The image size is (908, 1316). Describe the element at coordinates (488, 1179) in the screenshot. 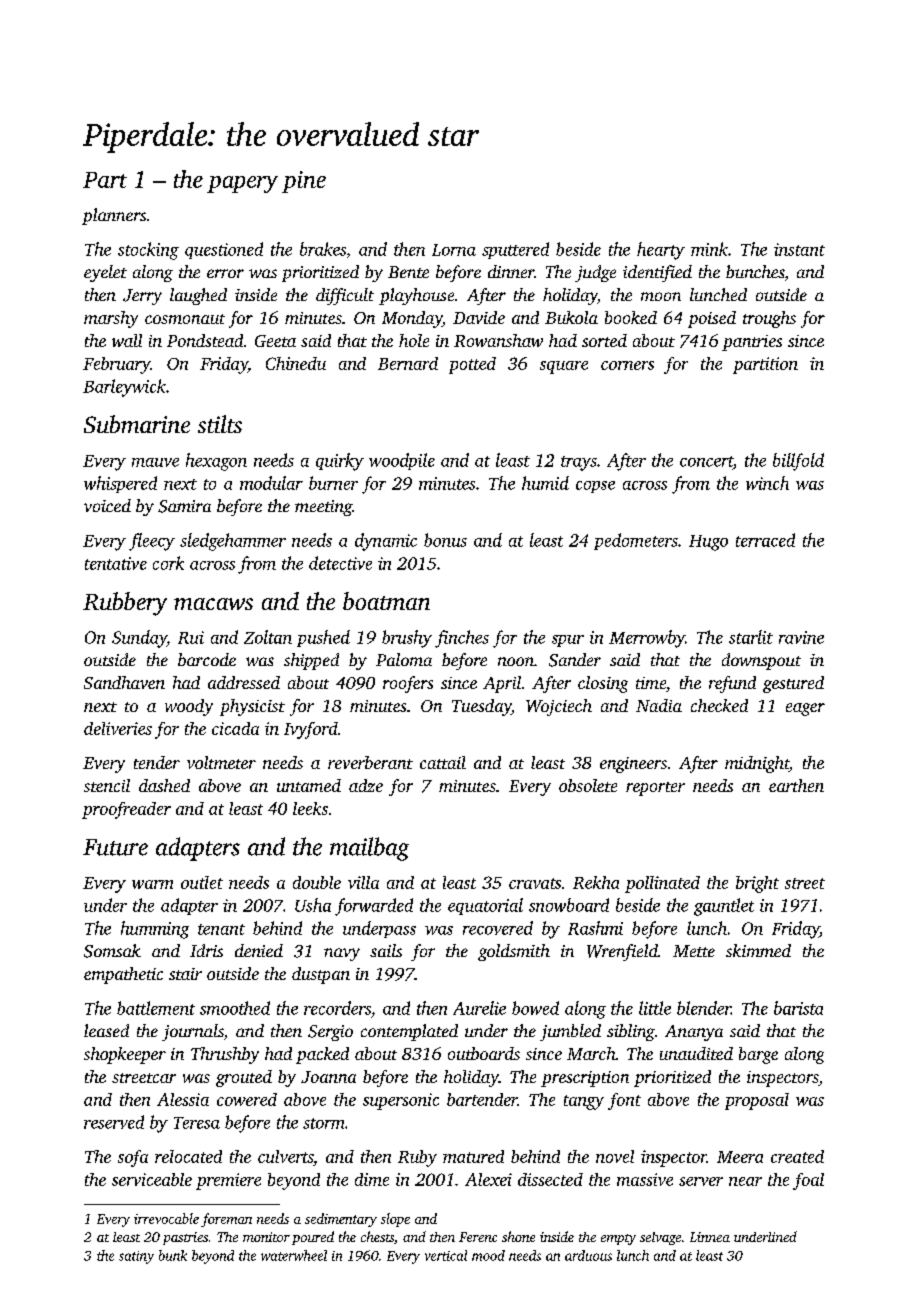

I see `Alexei` at that location.
